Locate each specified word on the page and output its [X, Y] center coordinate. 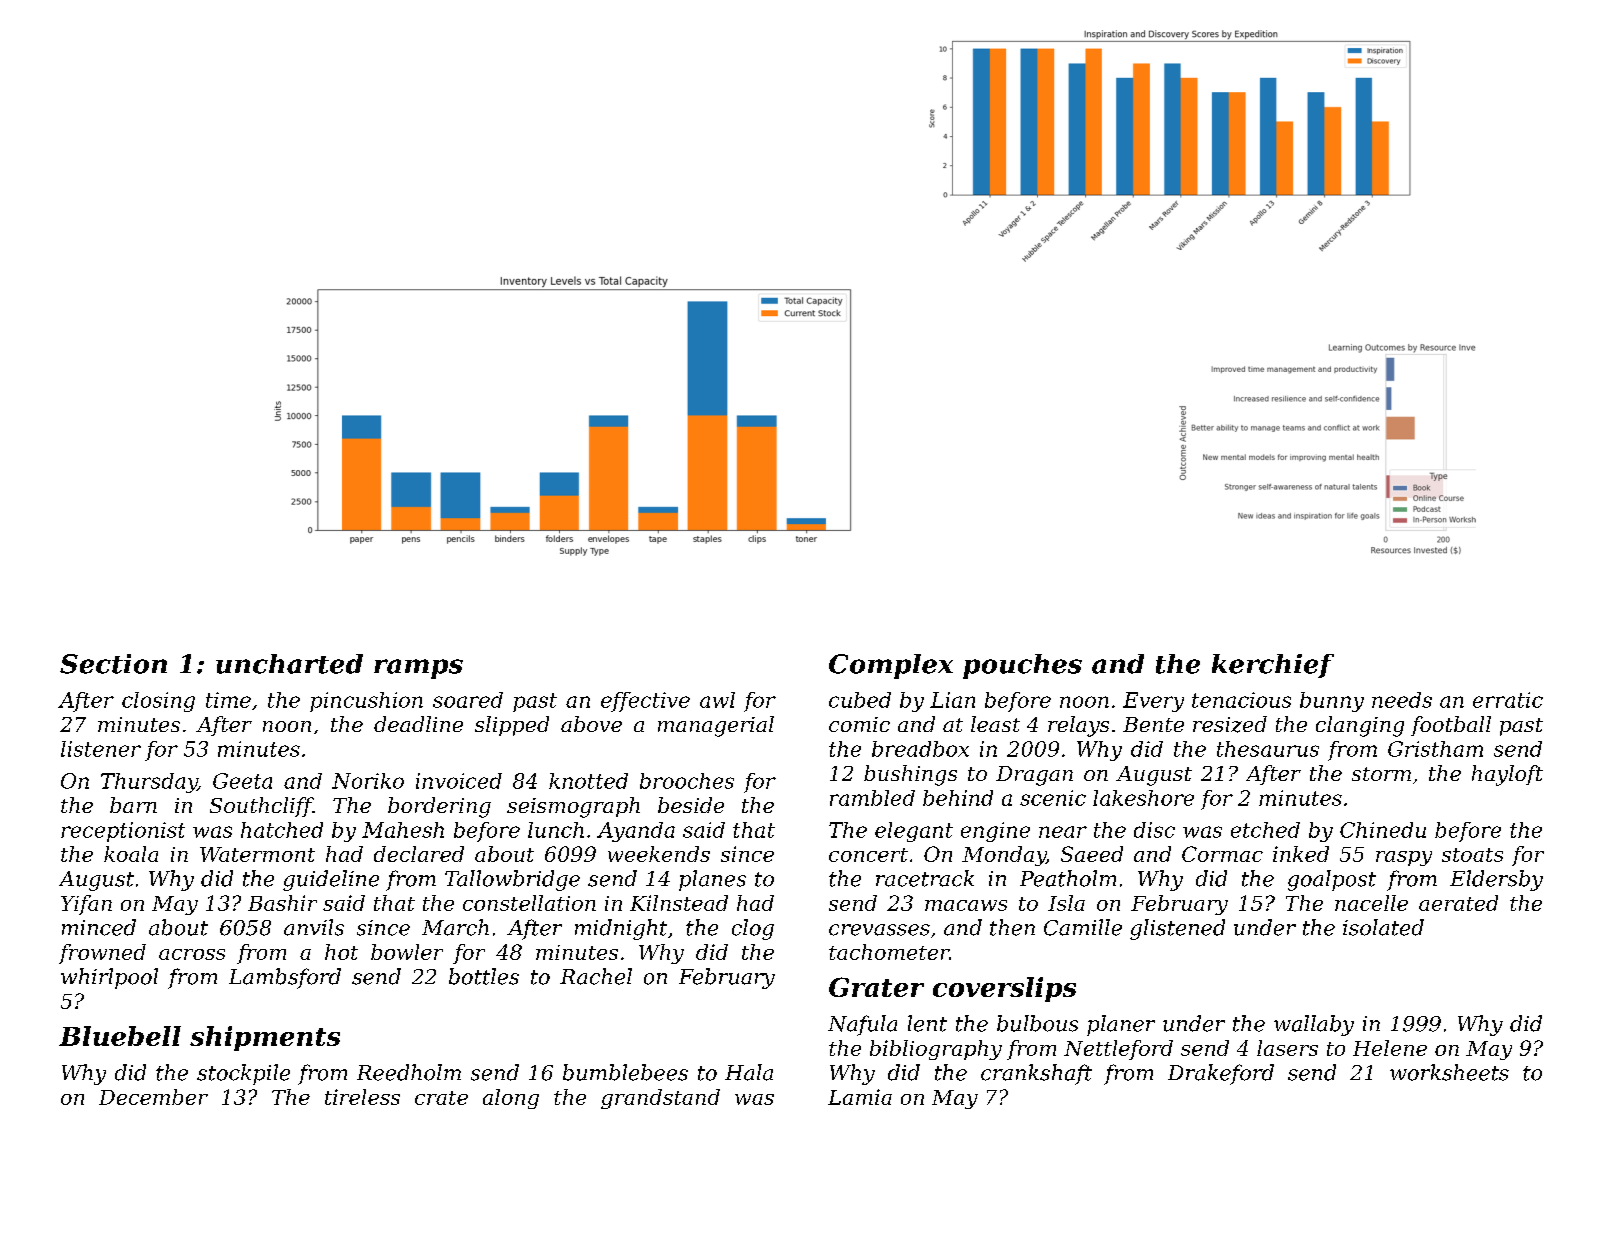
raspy [1404, 858]
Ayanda [636, 832]
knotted [588, 781]
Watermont [257, 854]
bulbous [1037, 1023]
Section [113, 664]
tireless [362, 1097]
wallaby [1314, 1025]
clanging [1360, 726]
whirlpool [109, 978]
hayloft [1507, 775]
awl [717, 700]
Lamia [860, 1097]
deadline [418, 724]
